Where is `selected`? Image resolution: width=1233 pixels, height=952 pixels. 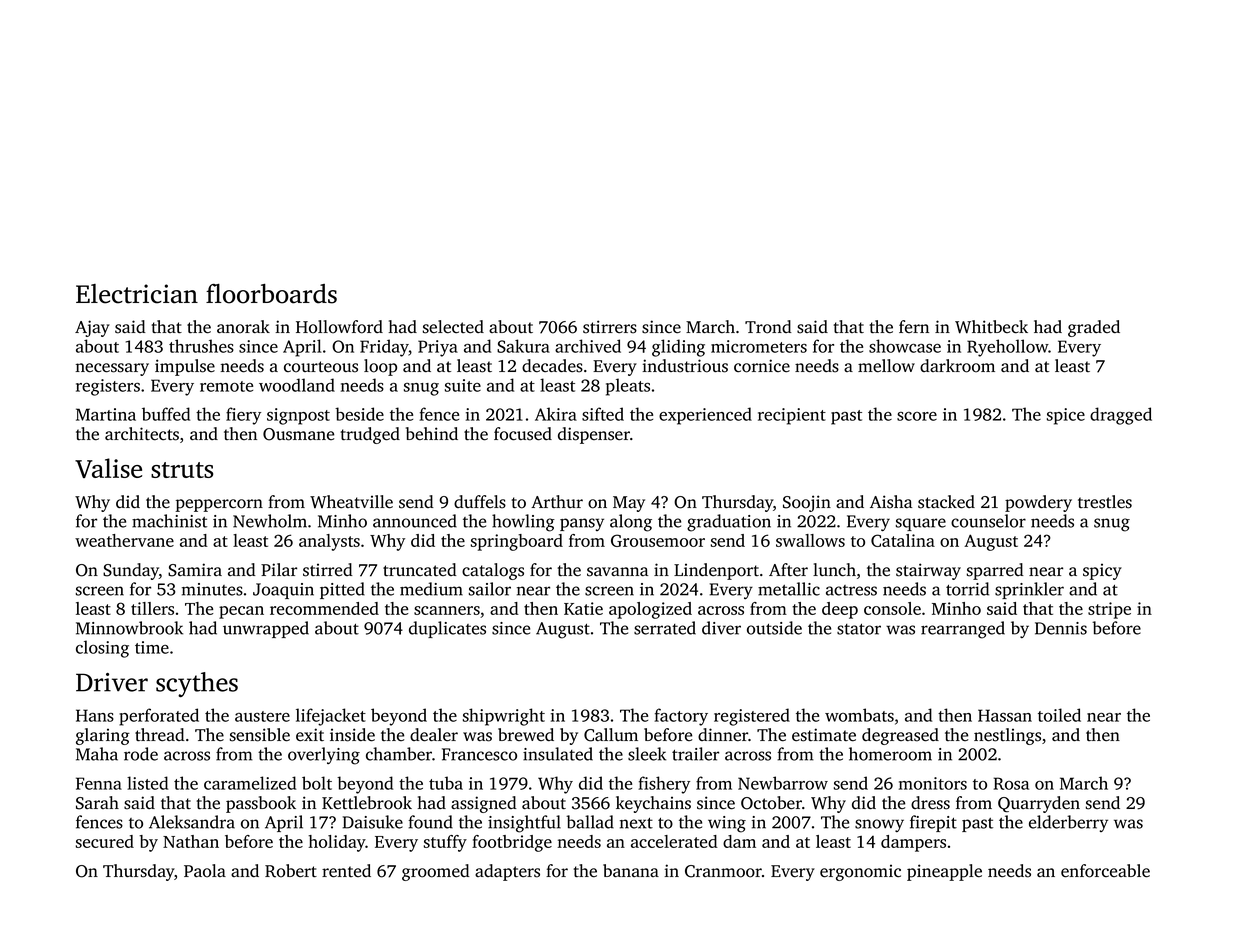
selected is located at coordinates (453, 327).
